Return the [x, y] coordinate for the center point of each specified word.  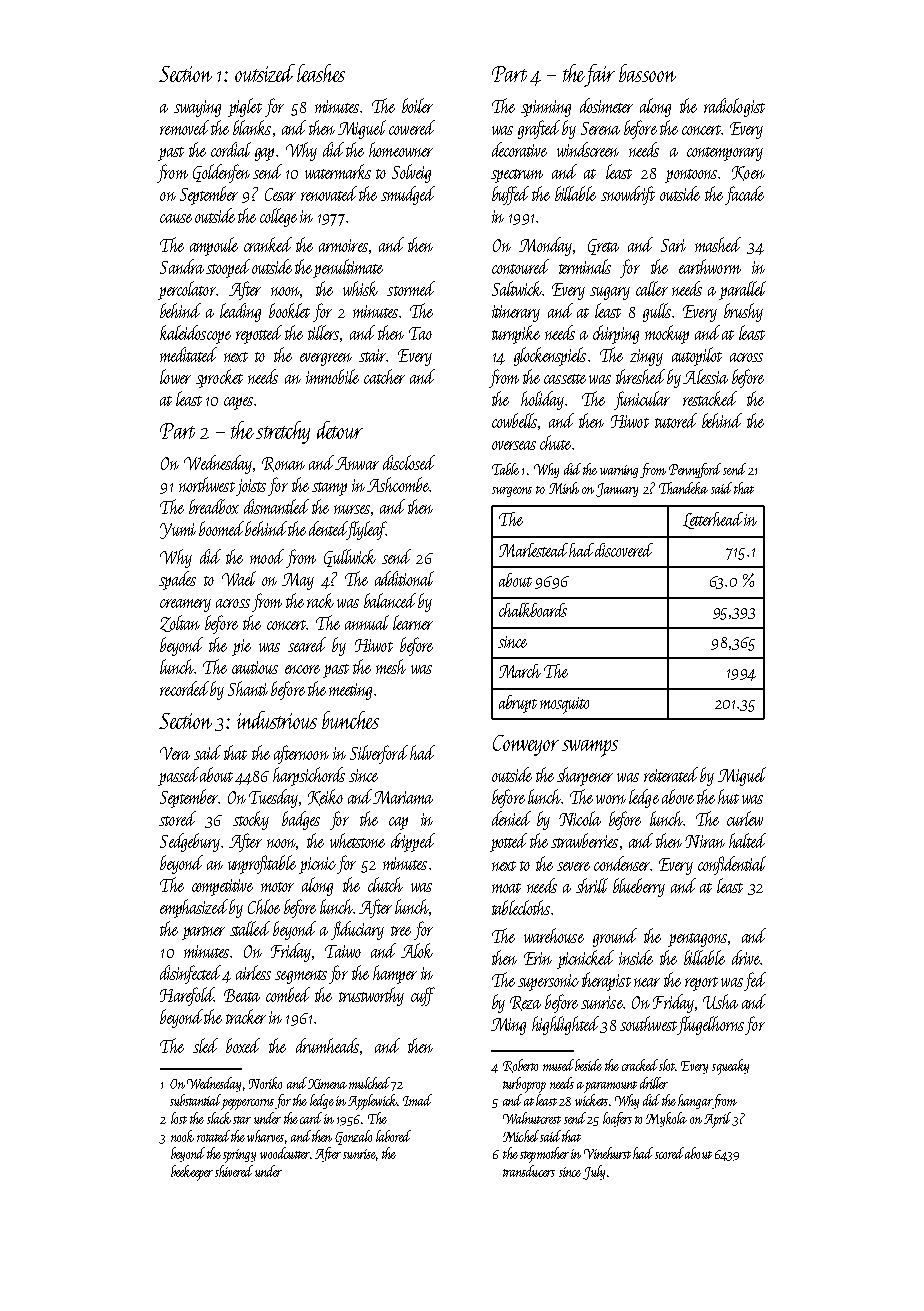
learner [413, 622]
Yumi [178, 531]
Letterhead [713, 520]
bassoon [647, 73]
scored [669, 1153]
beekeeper [192, 1173]
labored [393, 1136]
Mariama [403, 797]
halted [747, 840]
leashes [321, 73]
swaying [197, 108]
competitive [222, 887]
